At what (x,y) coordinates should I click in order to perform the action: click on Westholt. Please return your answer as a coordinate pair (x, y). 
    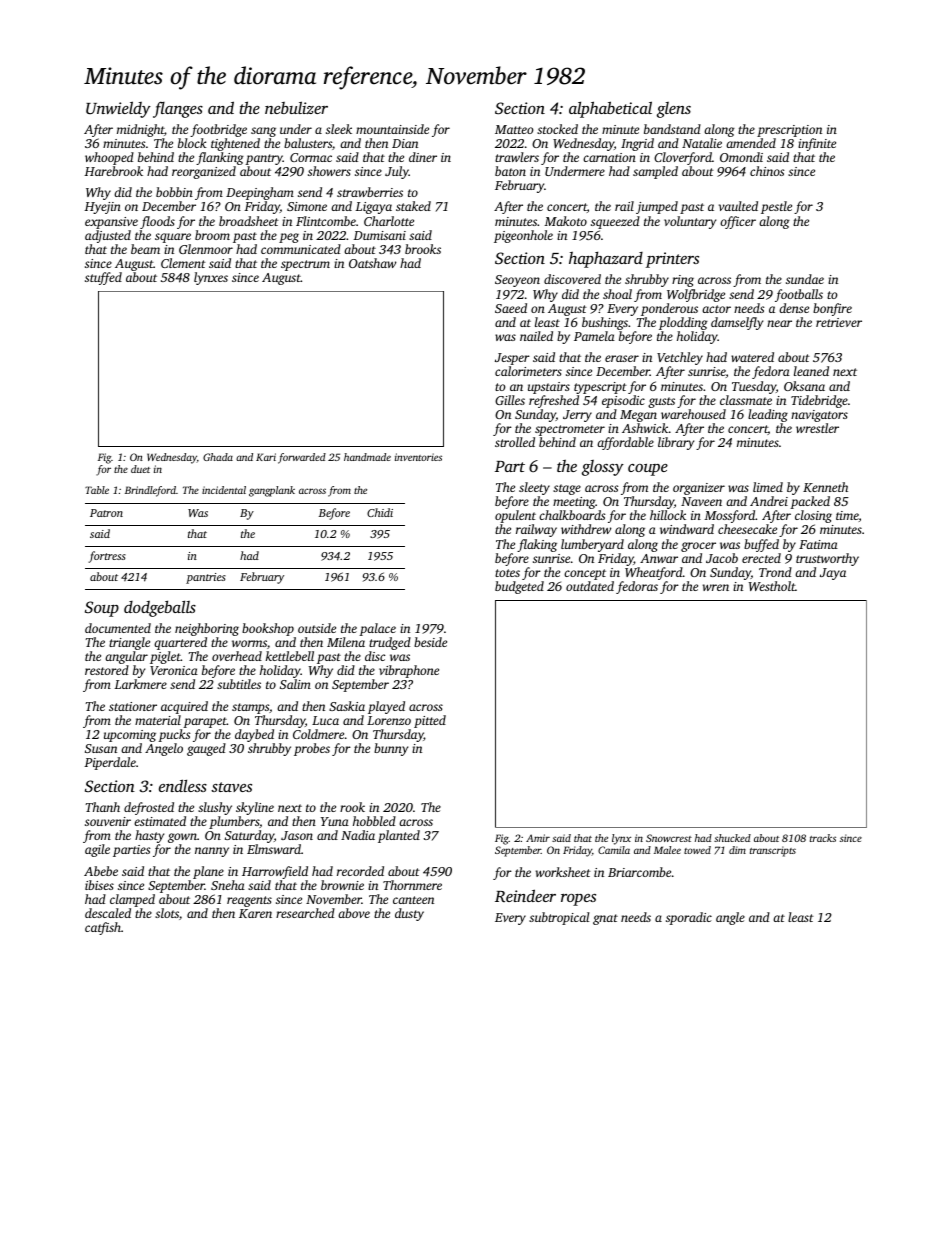
    Looking at the image, I should click on (772, 586).
